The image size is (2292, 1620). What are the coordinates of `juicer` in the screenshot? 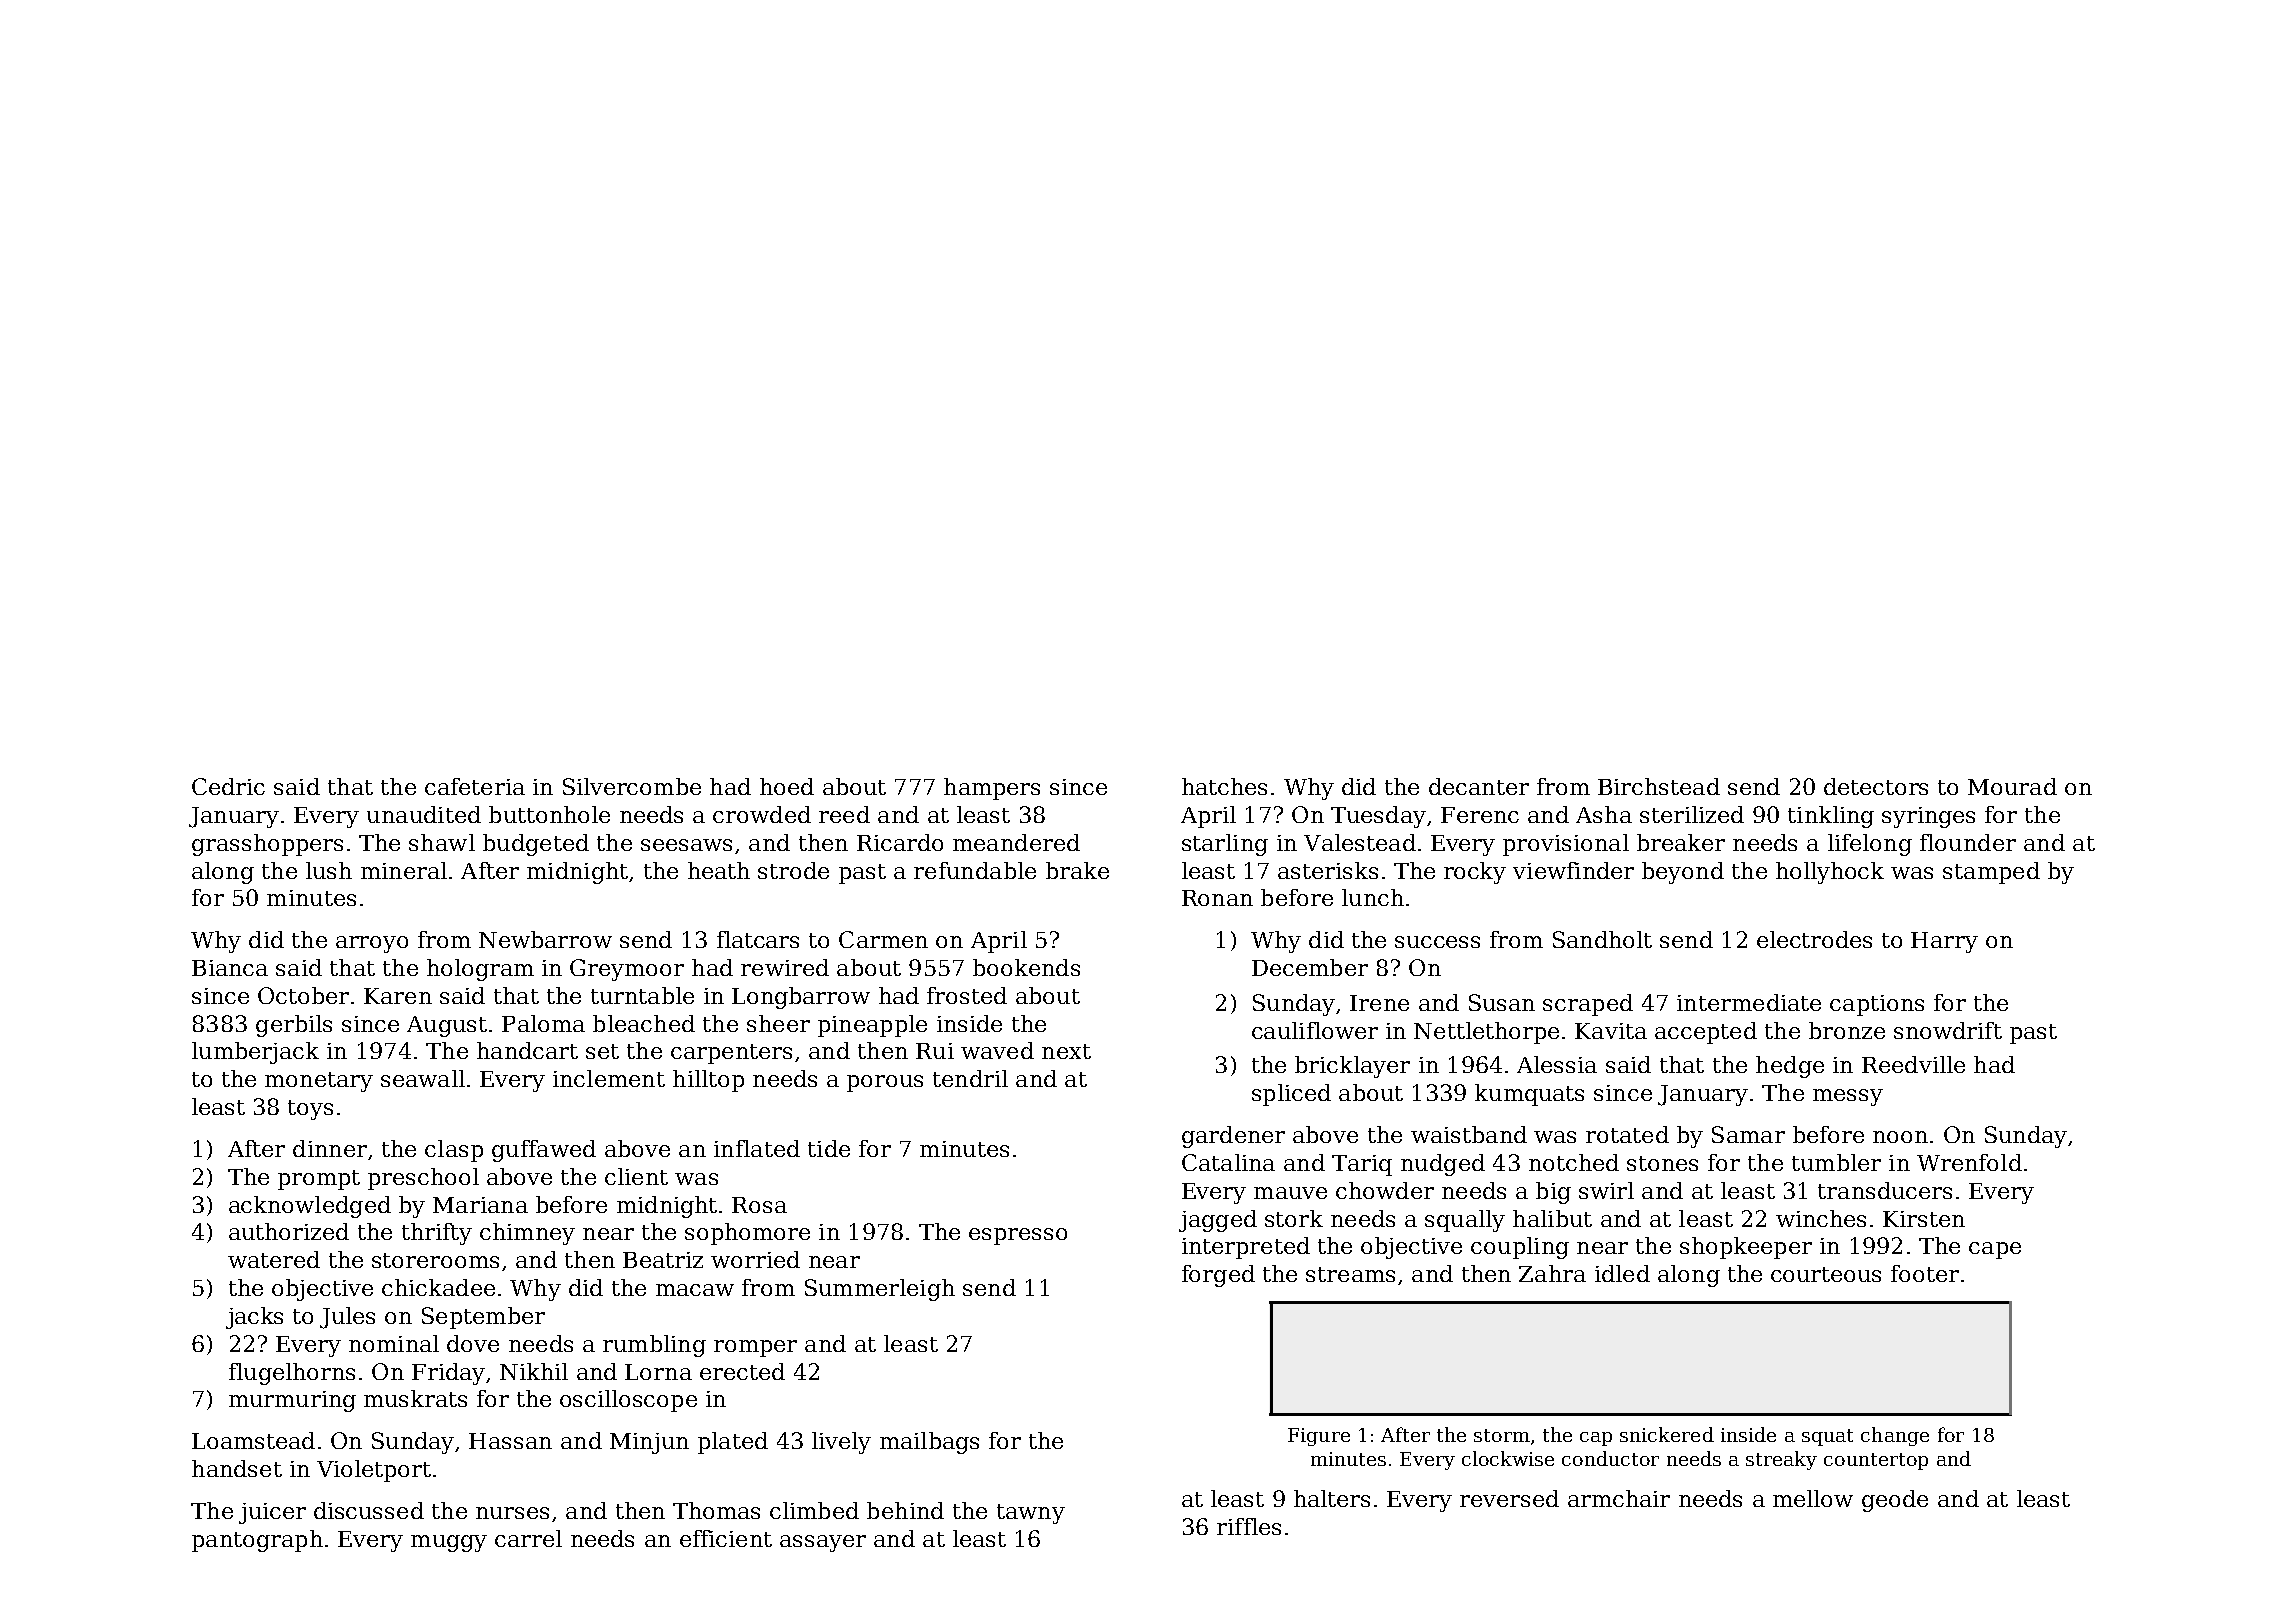 It's located at (272, 1513).
